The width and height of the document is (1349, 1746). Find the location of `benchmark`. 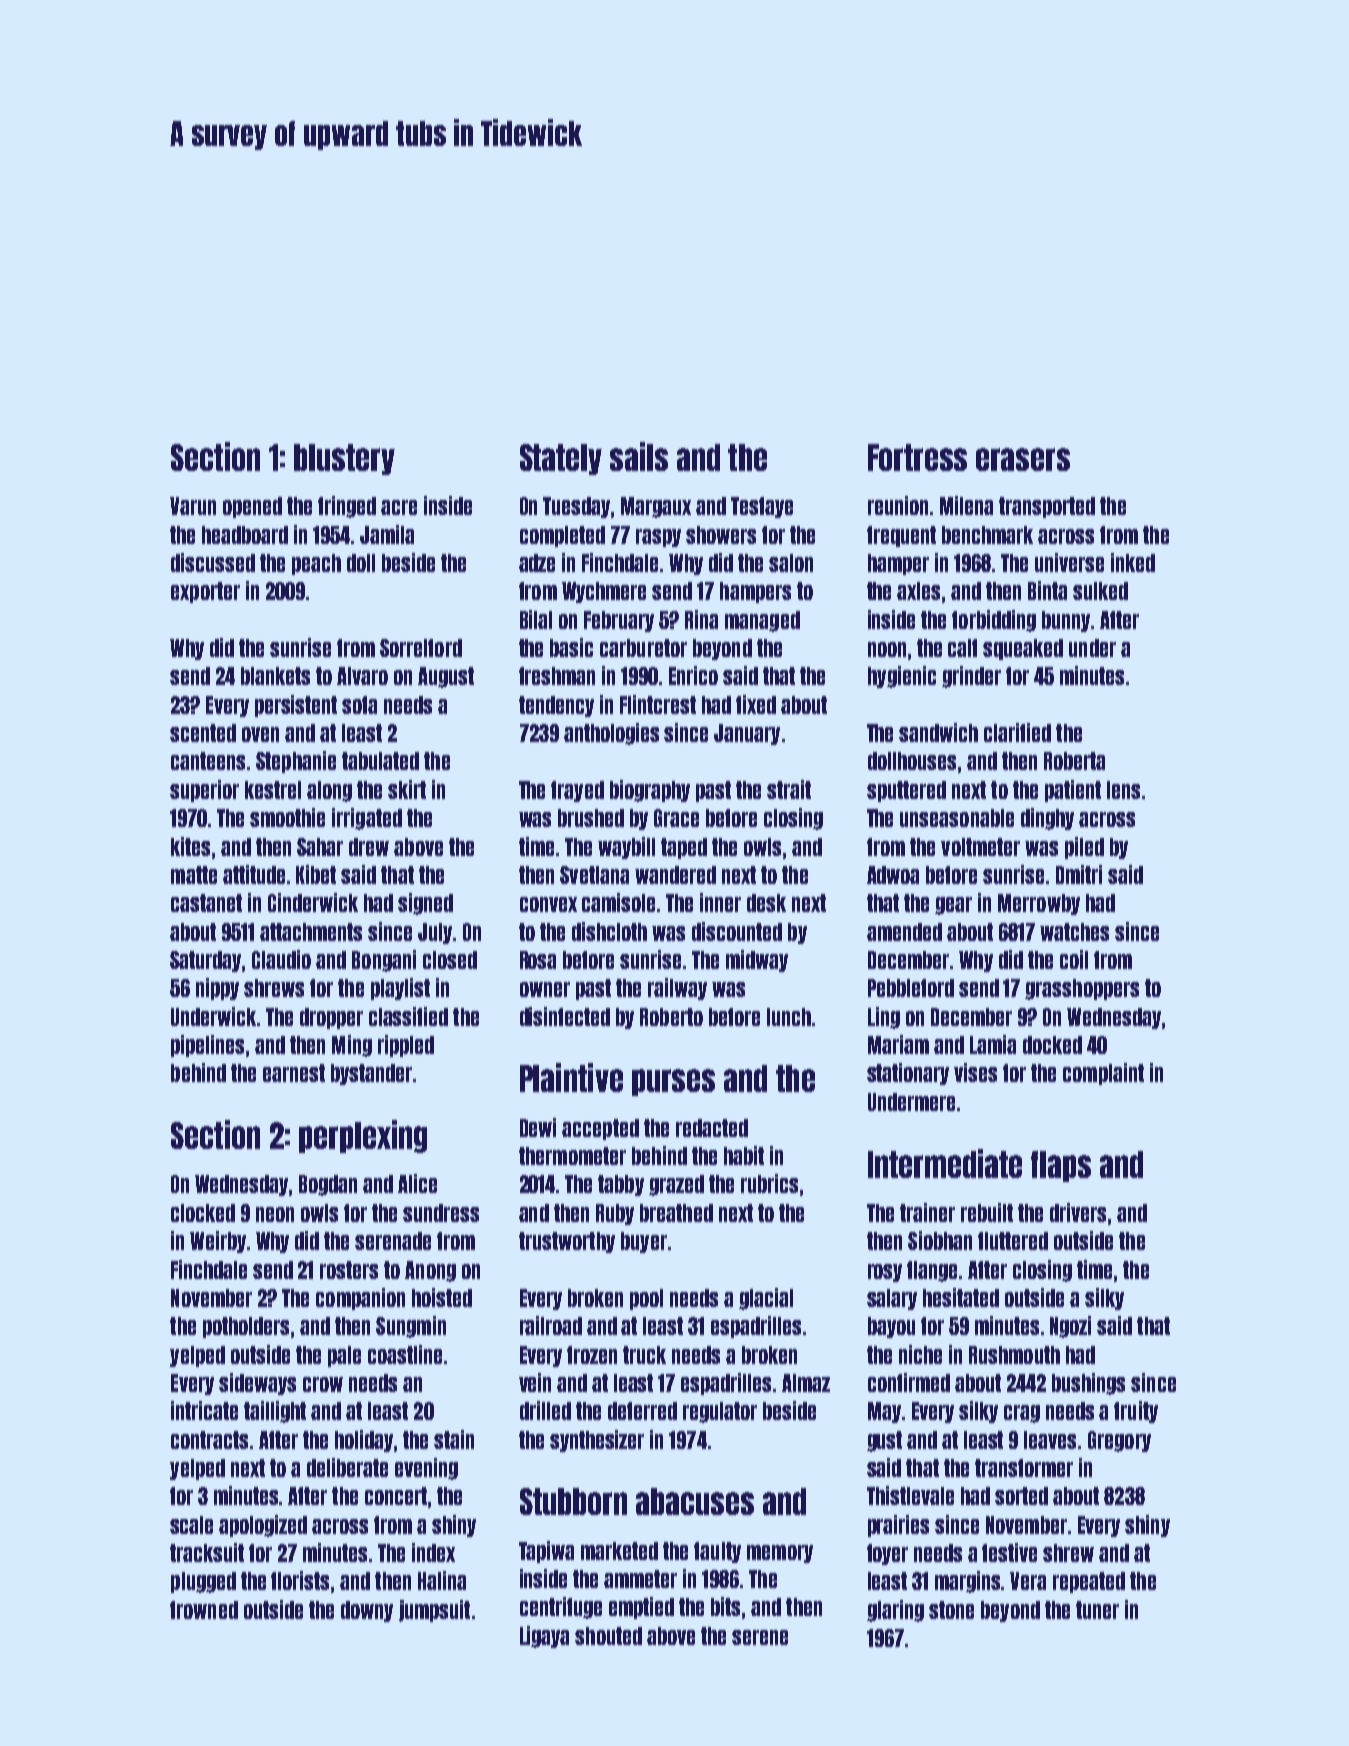

benchmark is located at coordinates (987, 535).
